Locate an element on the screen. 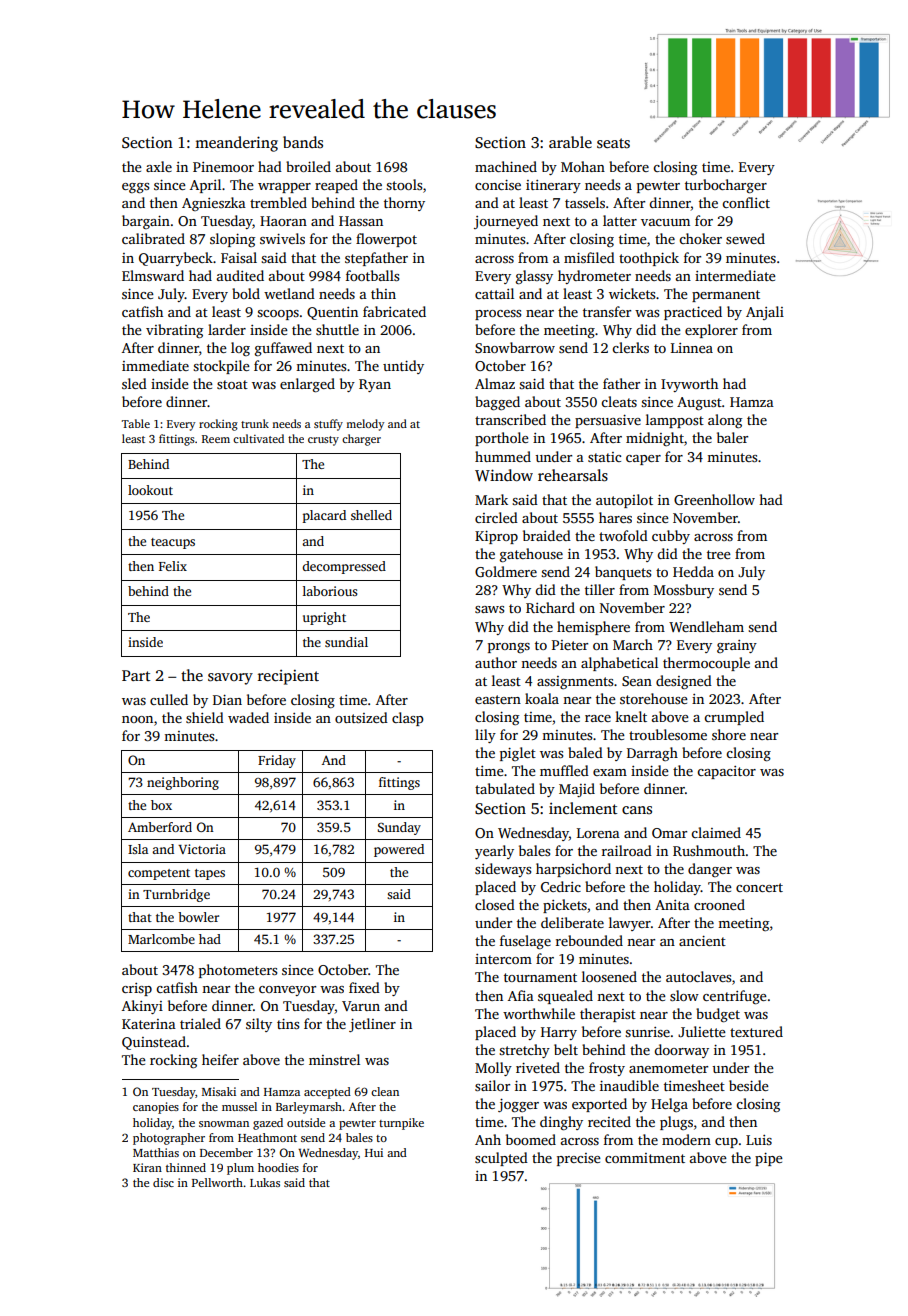 This screenshot has height=1316, width=908. bands is located at coordinates (303, 142).
